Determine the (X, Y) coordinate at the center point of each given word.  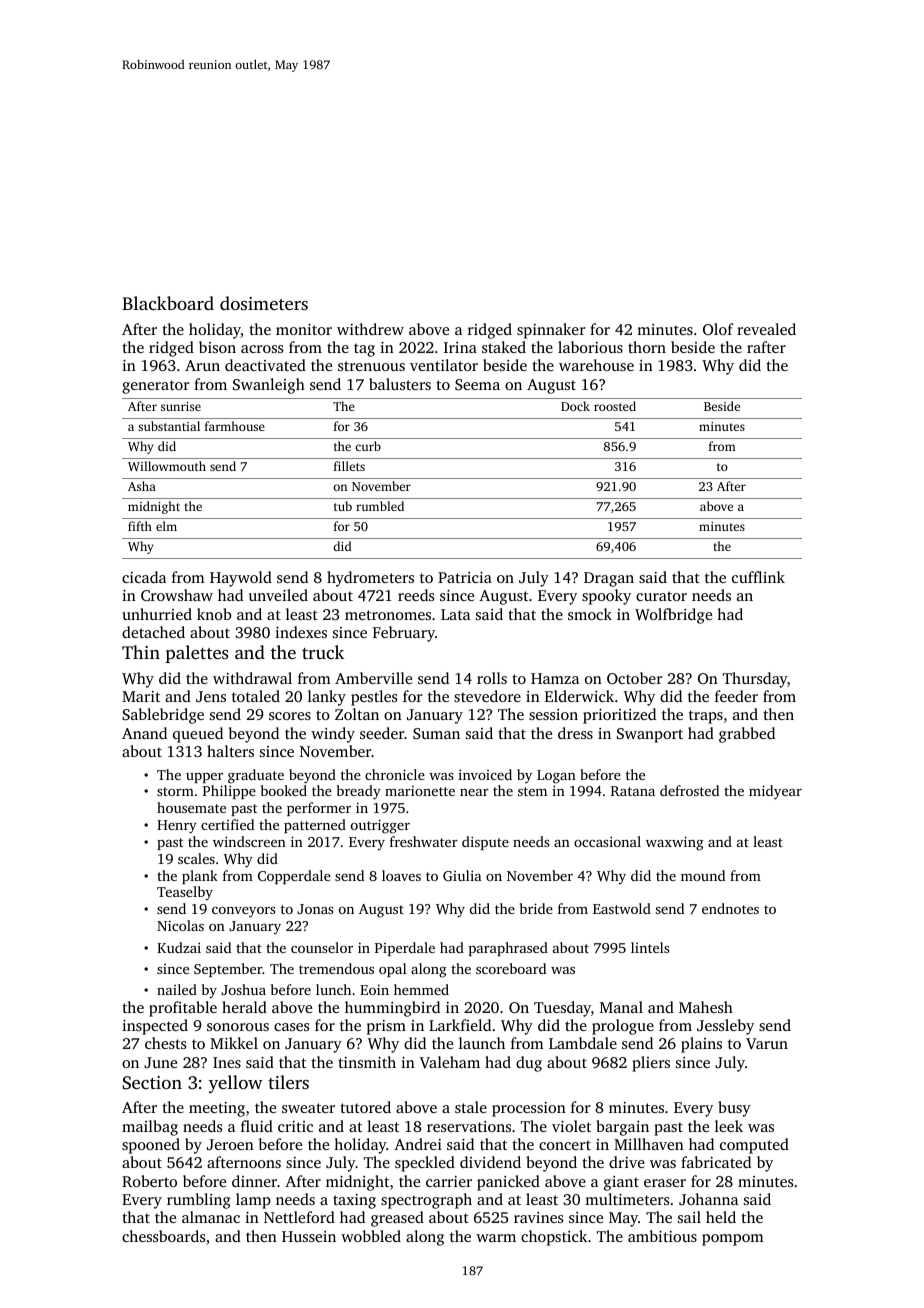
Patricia (465, 577)
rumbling (198, 1201)
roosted (615, 406)
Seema (477, 384)
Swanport (650, 735)
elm (166, 526)
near (474, 792)
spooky (606, 597)
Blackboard (168, 303)
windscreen (249, 841)
